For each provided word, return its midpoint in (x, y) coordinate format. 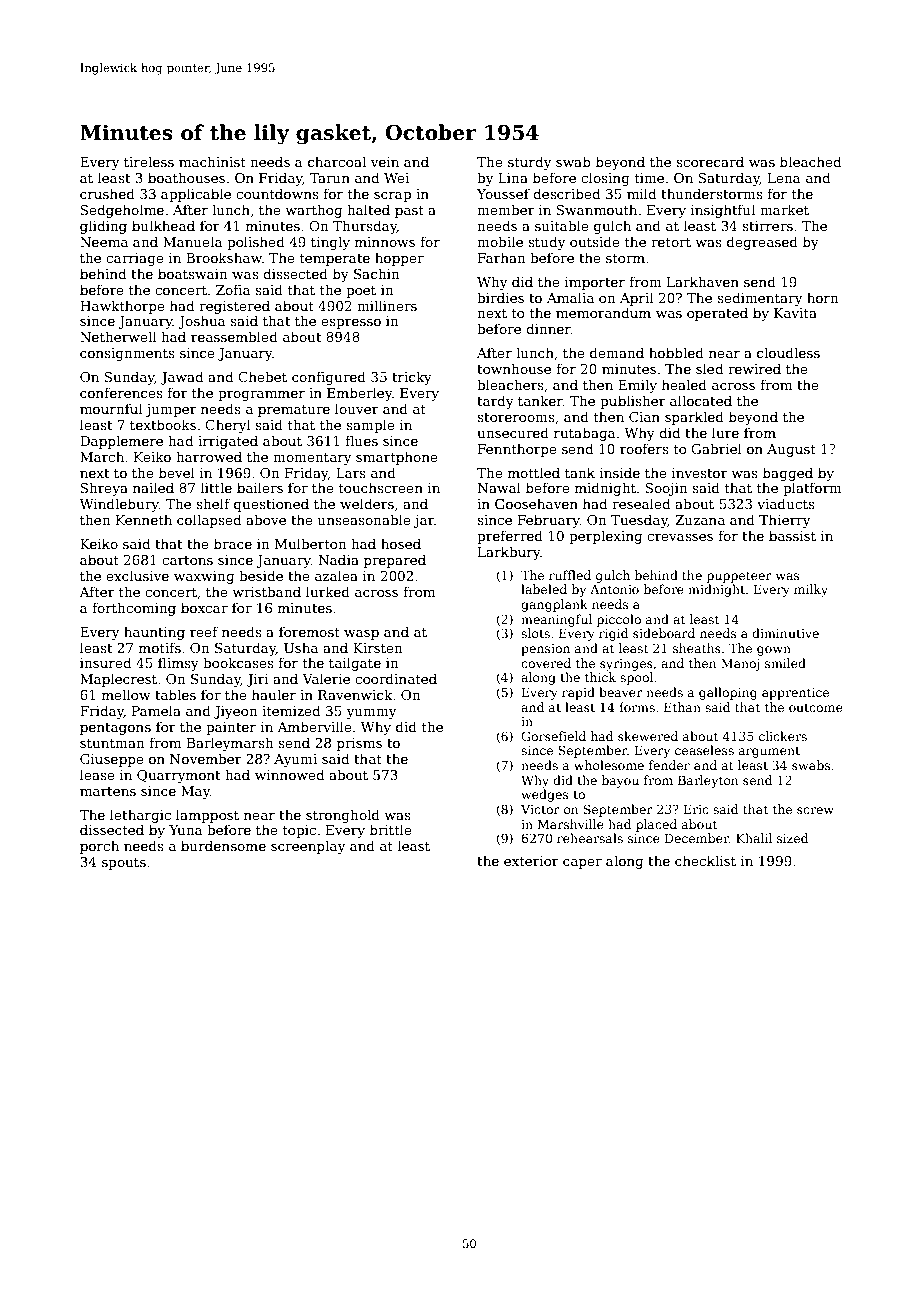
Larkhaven (703, 281)
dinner (548, 328)
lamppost (207, 816)
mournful (111, 408)
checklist (705, 860)
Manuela (193, 241)
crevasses (680, 537)
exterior (531, 861)
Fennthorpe (517, 450)
